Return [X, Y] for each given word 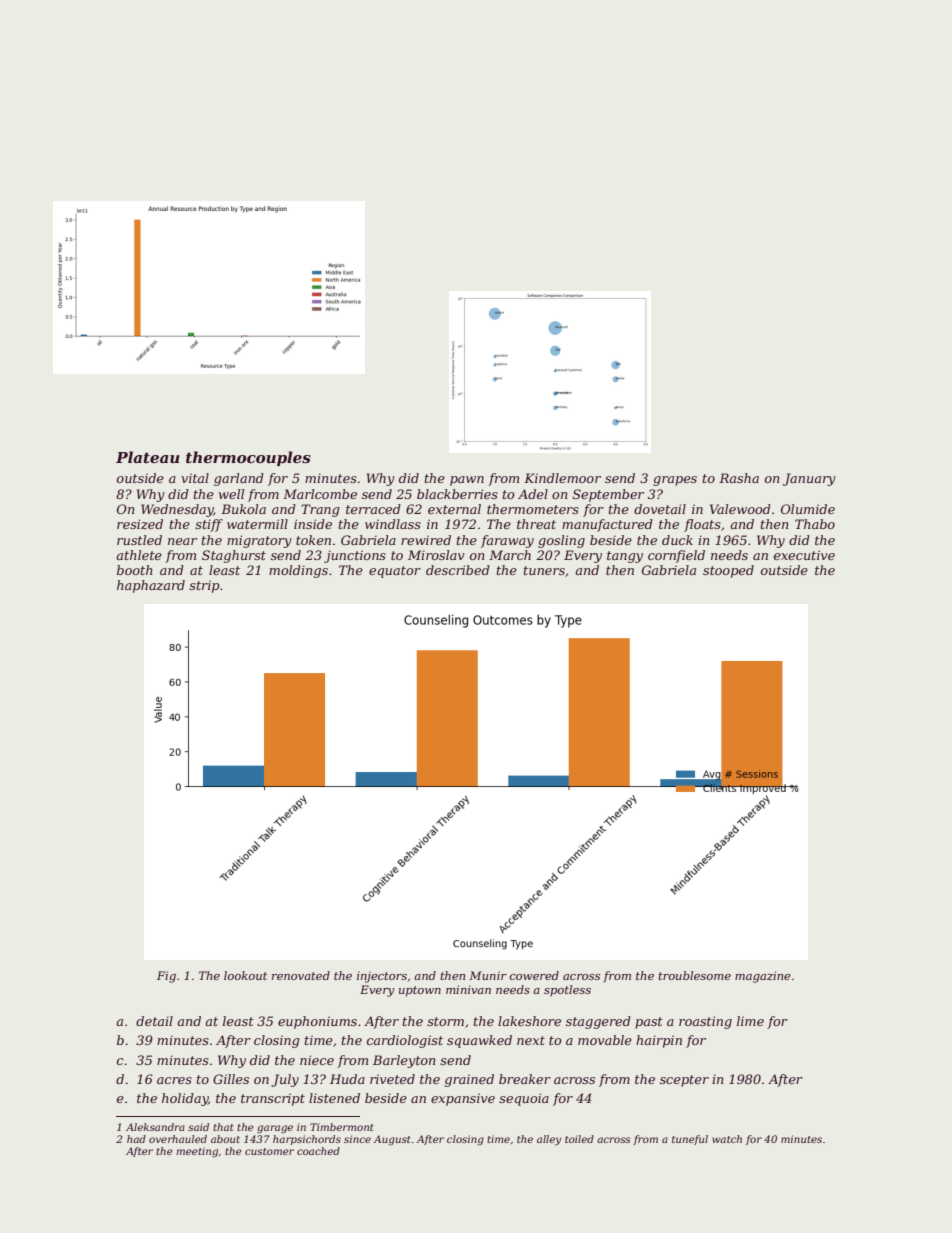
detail [154, 1021]
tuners [544, 570]
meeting [197, 1152]
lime [750, 1021]
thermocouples [248, 458]
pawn [467, 481]
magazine [763, 977]
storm [445, 1021]
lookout [245, 975]
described [458, 570]
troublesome [694, 975]
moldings [298, 571]
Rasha [739, 478]
